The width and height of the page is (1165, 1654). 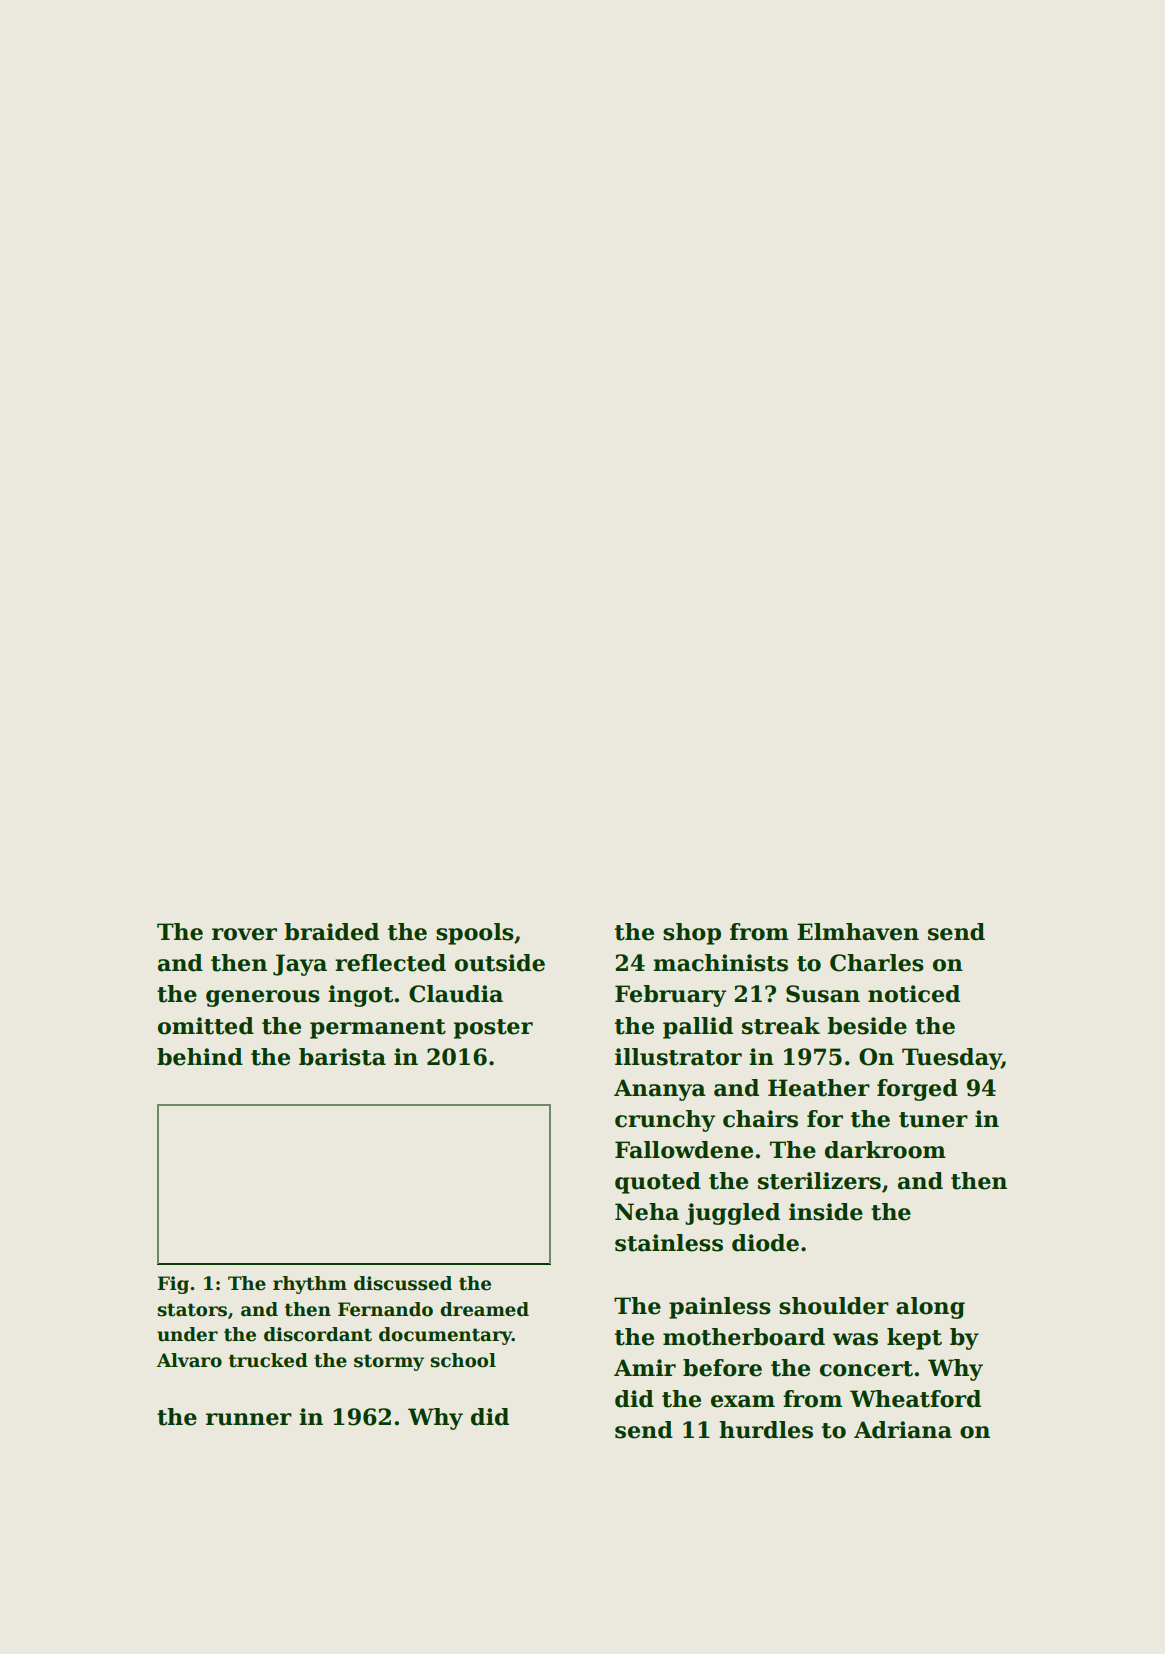 What do you see at coordinates (915, 1399) in the page?
I see `Wheatford` at bounding box center [915, 1399].
